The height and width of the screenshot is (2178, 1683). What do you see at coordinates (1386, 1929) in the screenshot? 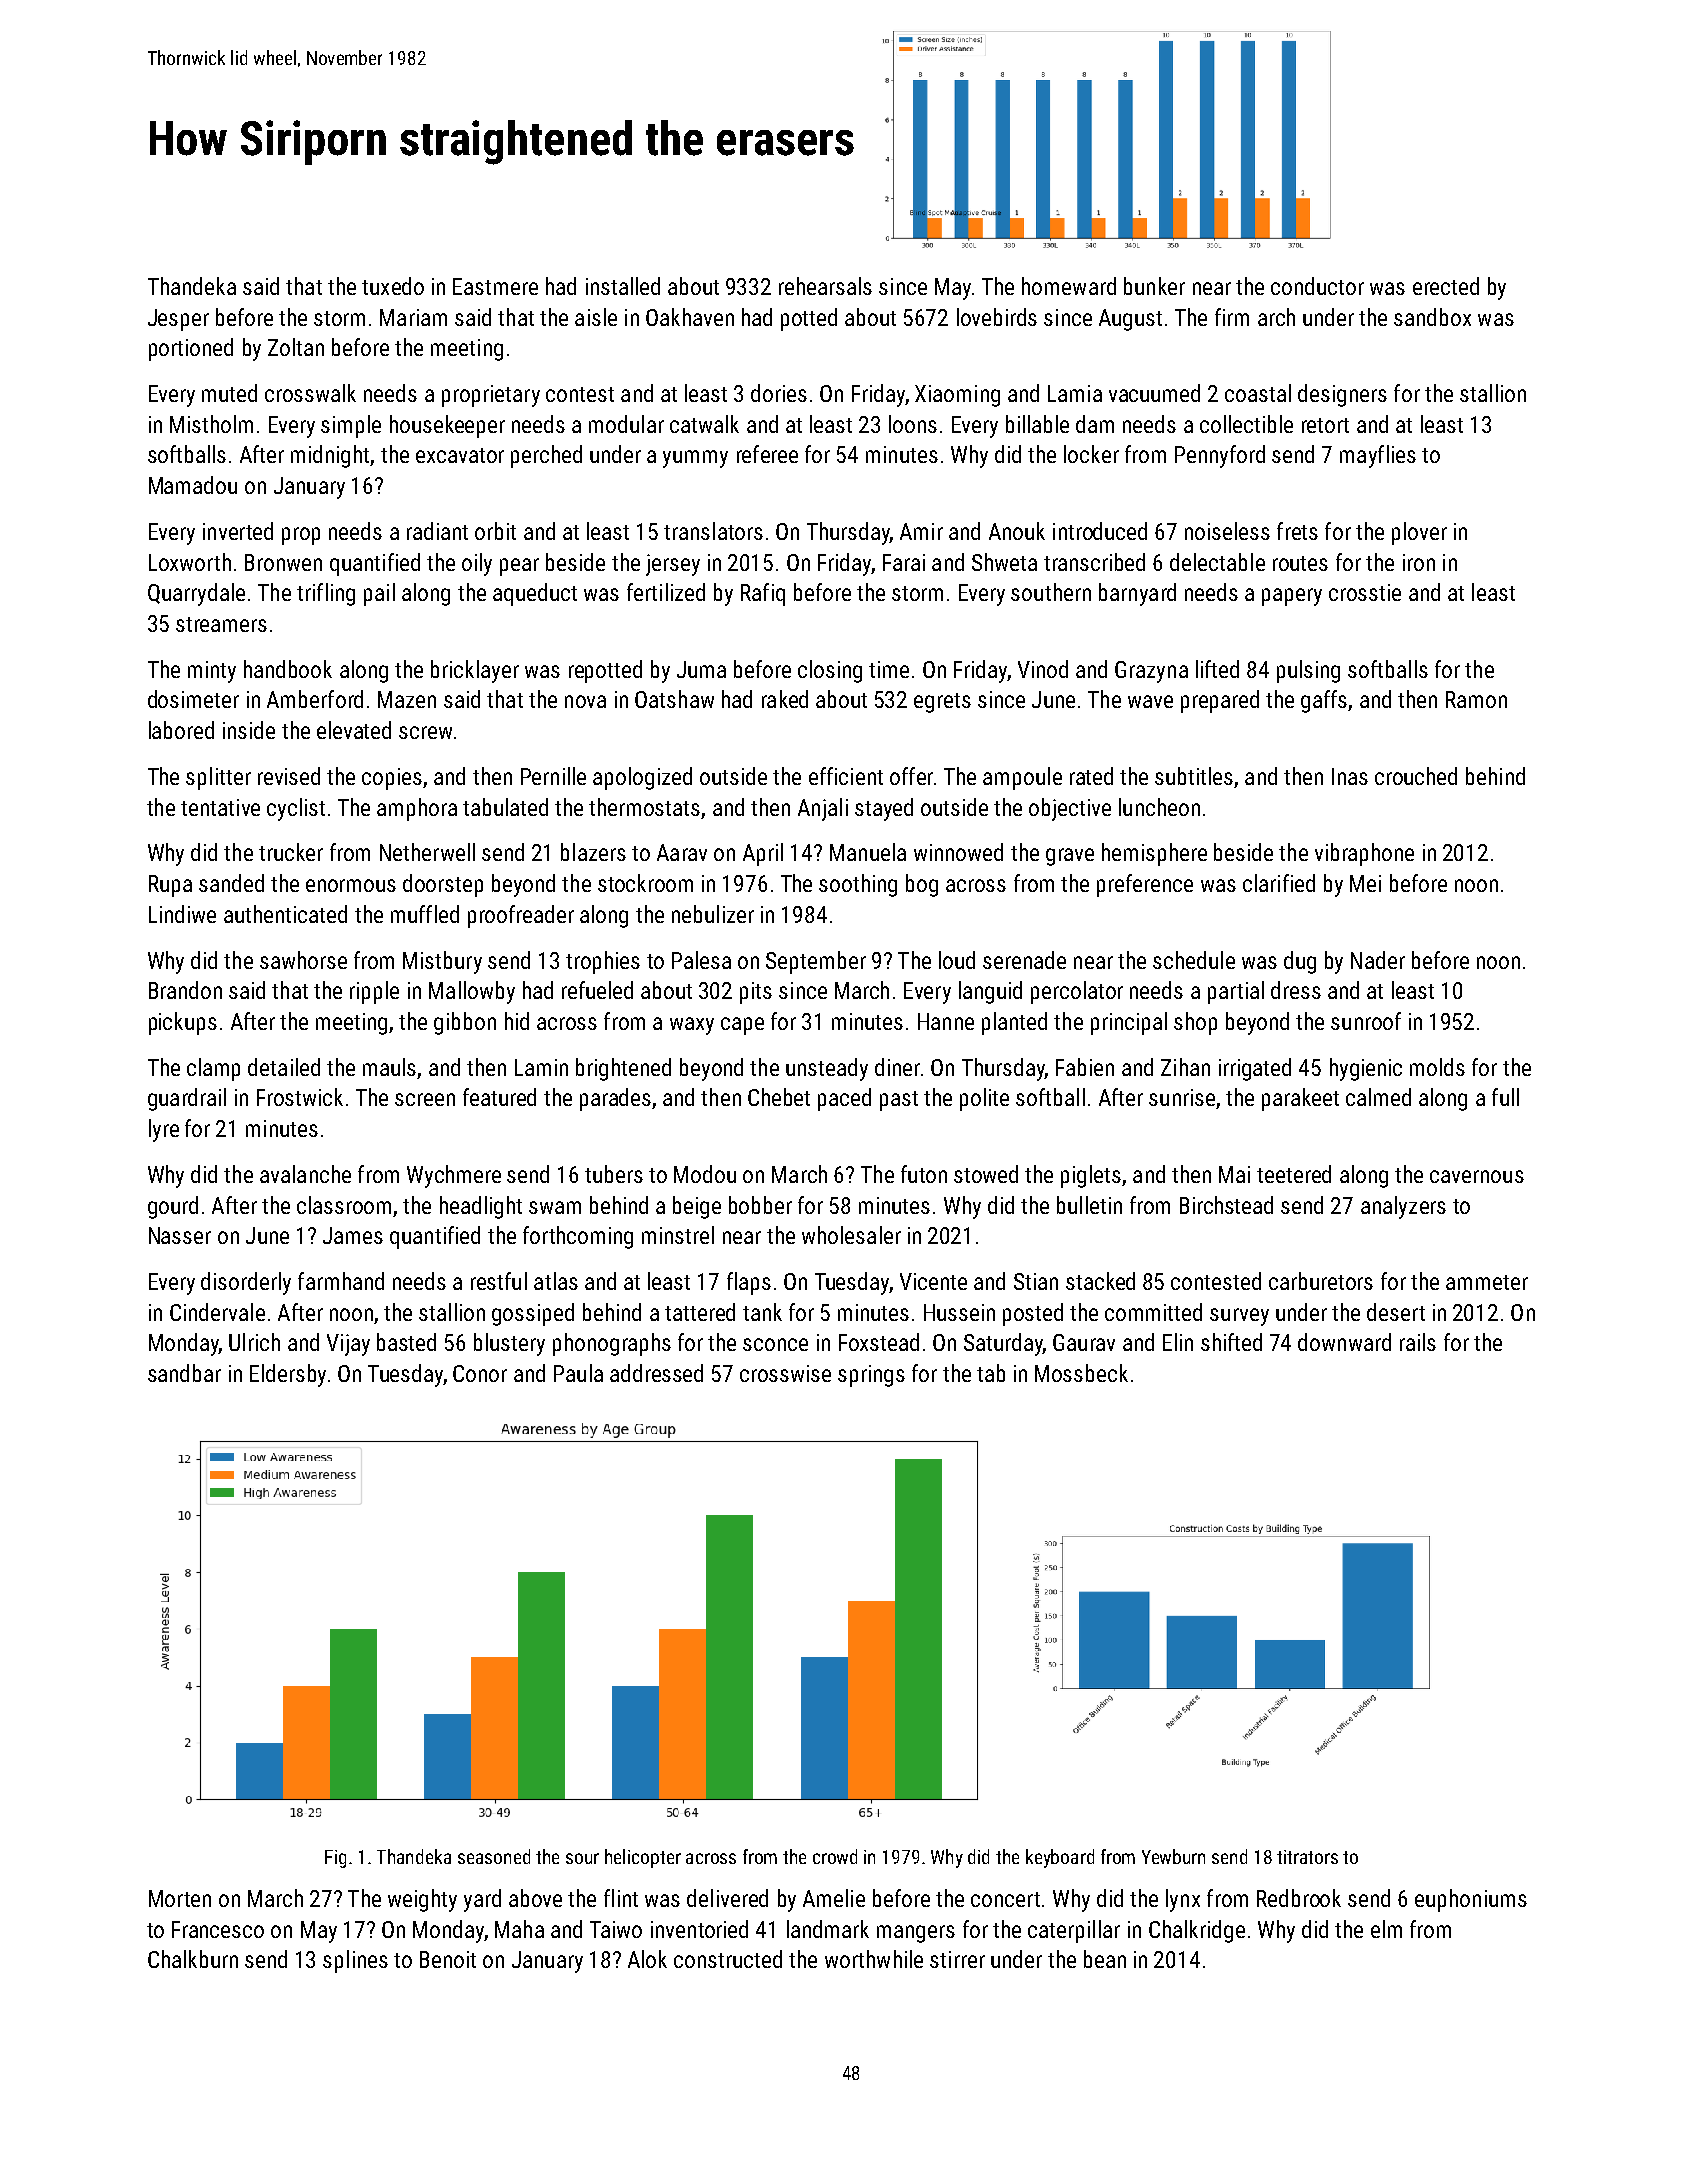
I see `elm` at bounding box center [1386, 1929].
